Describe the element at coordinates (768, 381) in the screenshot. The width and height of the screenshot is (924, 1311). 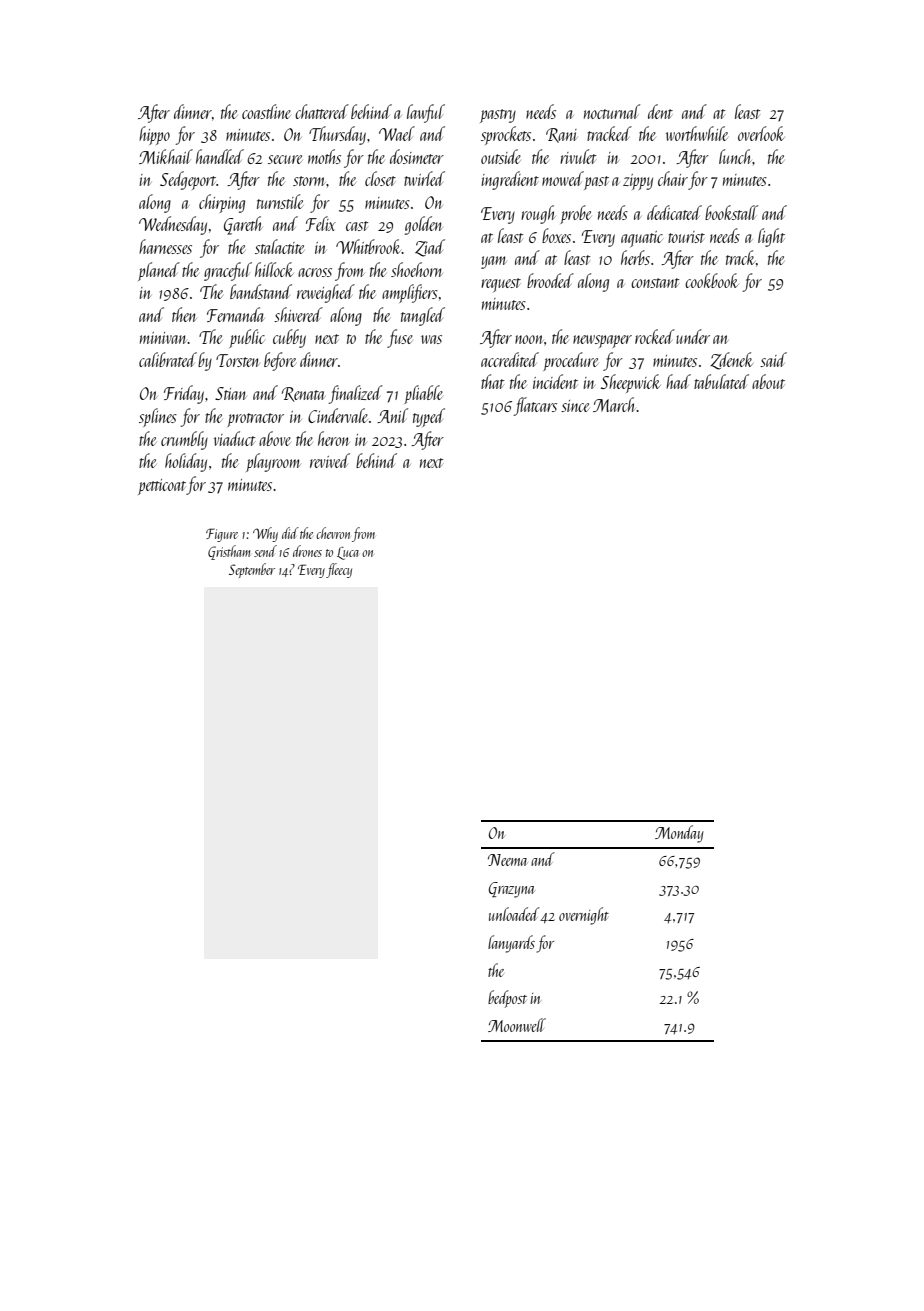
I see `about` at that location.
